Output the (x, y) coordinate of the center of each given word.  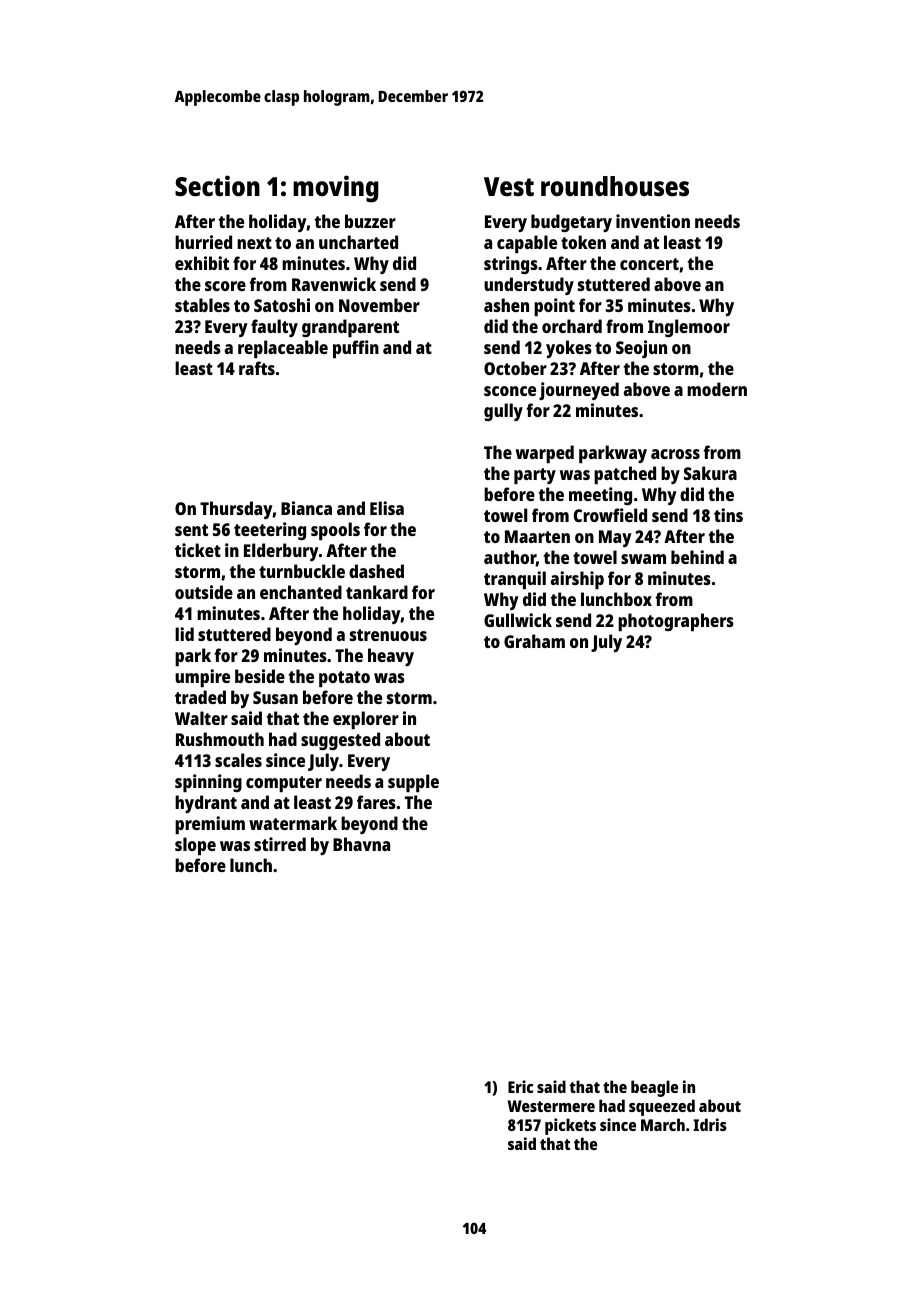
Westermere (551, 1106)
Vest (509, 186)
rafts (257, 368)
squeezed (662, 1107)
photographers (676, 622)
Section (217, 186)
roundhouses (615, 186)
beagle (654, 1088)
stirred (280, 844)
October (515, 368)
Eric (520, 1086)
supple (413, 783)
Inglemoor (689, 328)
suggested (340, 741)
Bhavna (361, 844)
